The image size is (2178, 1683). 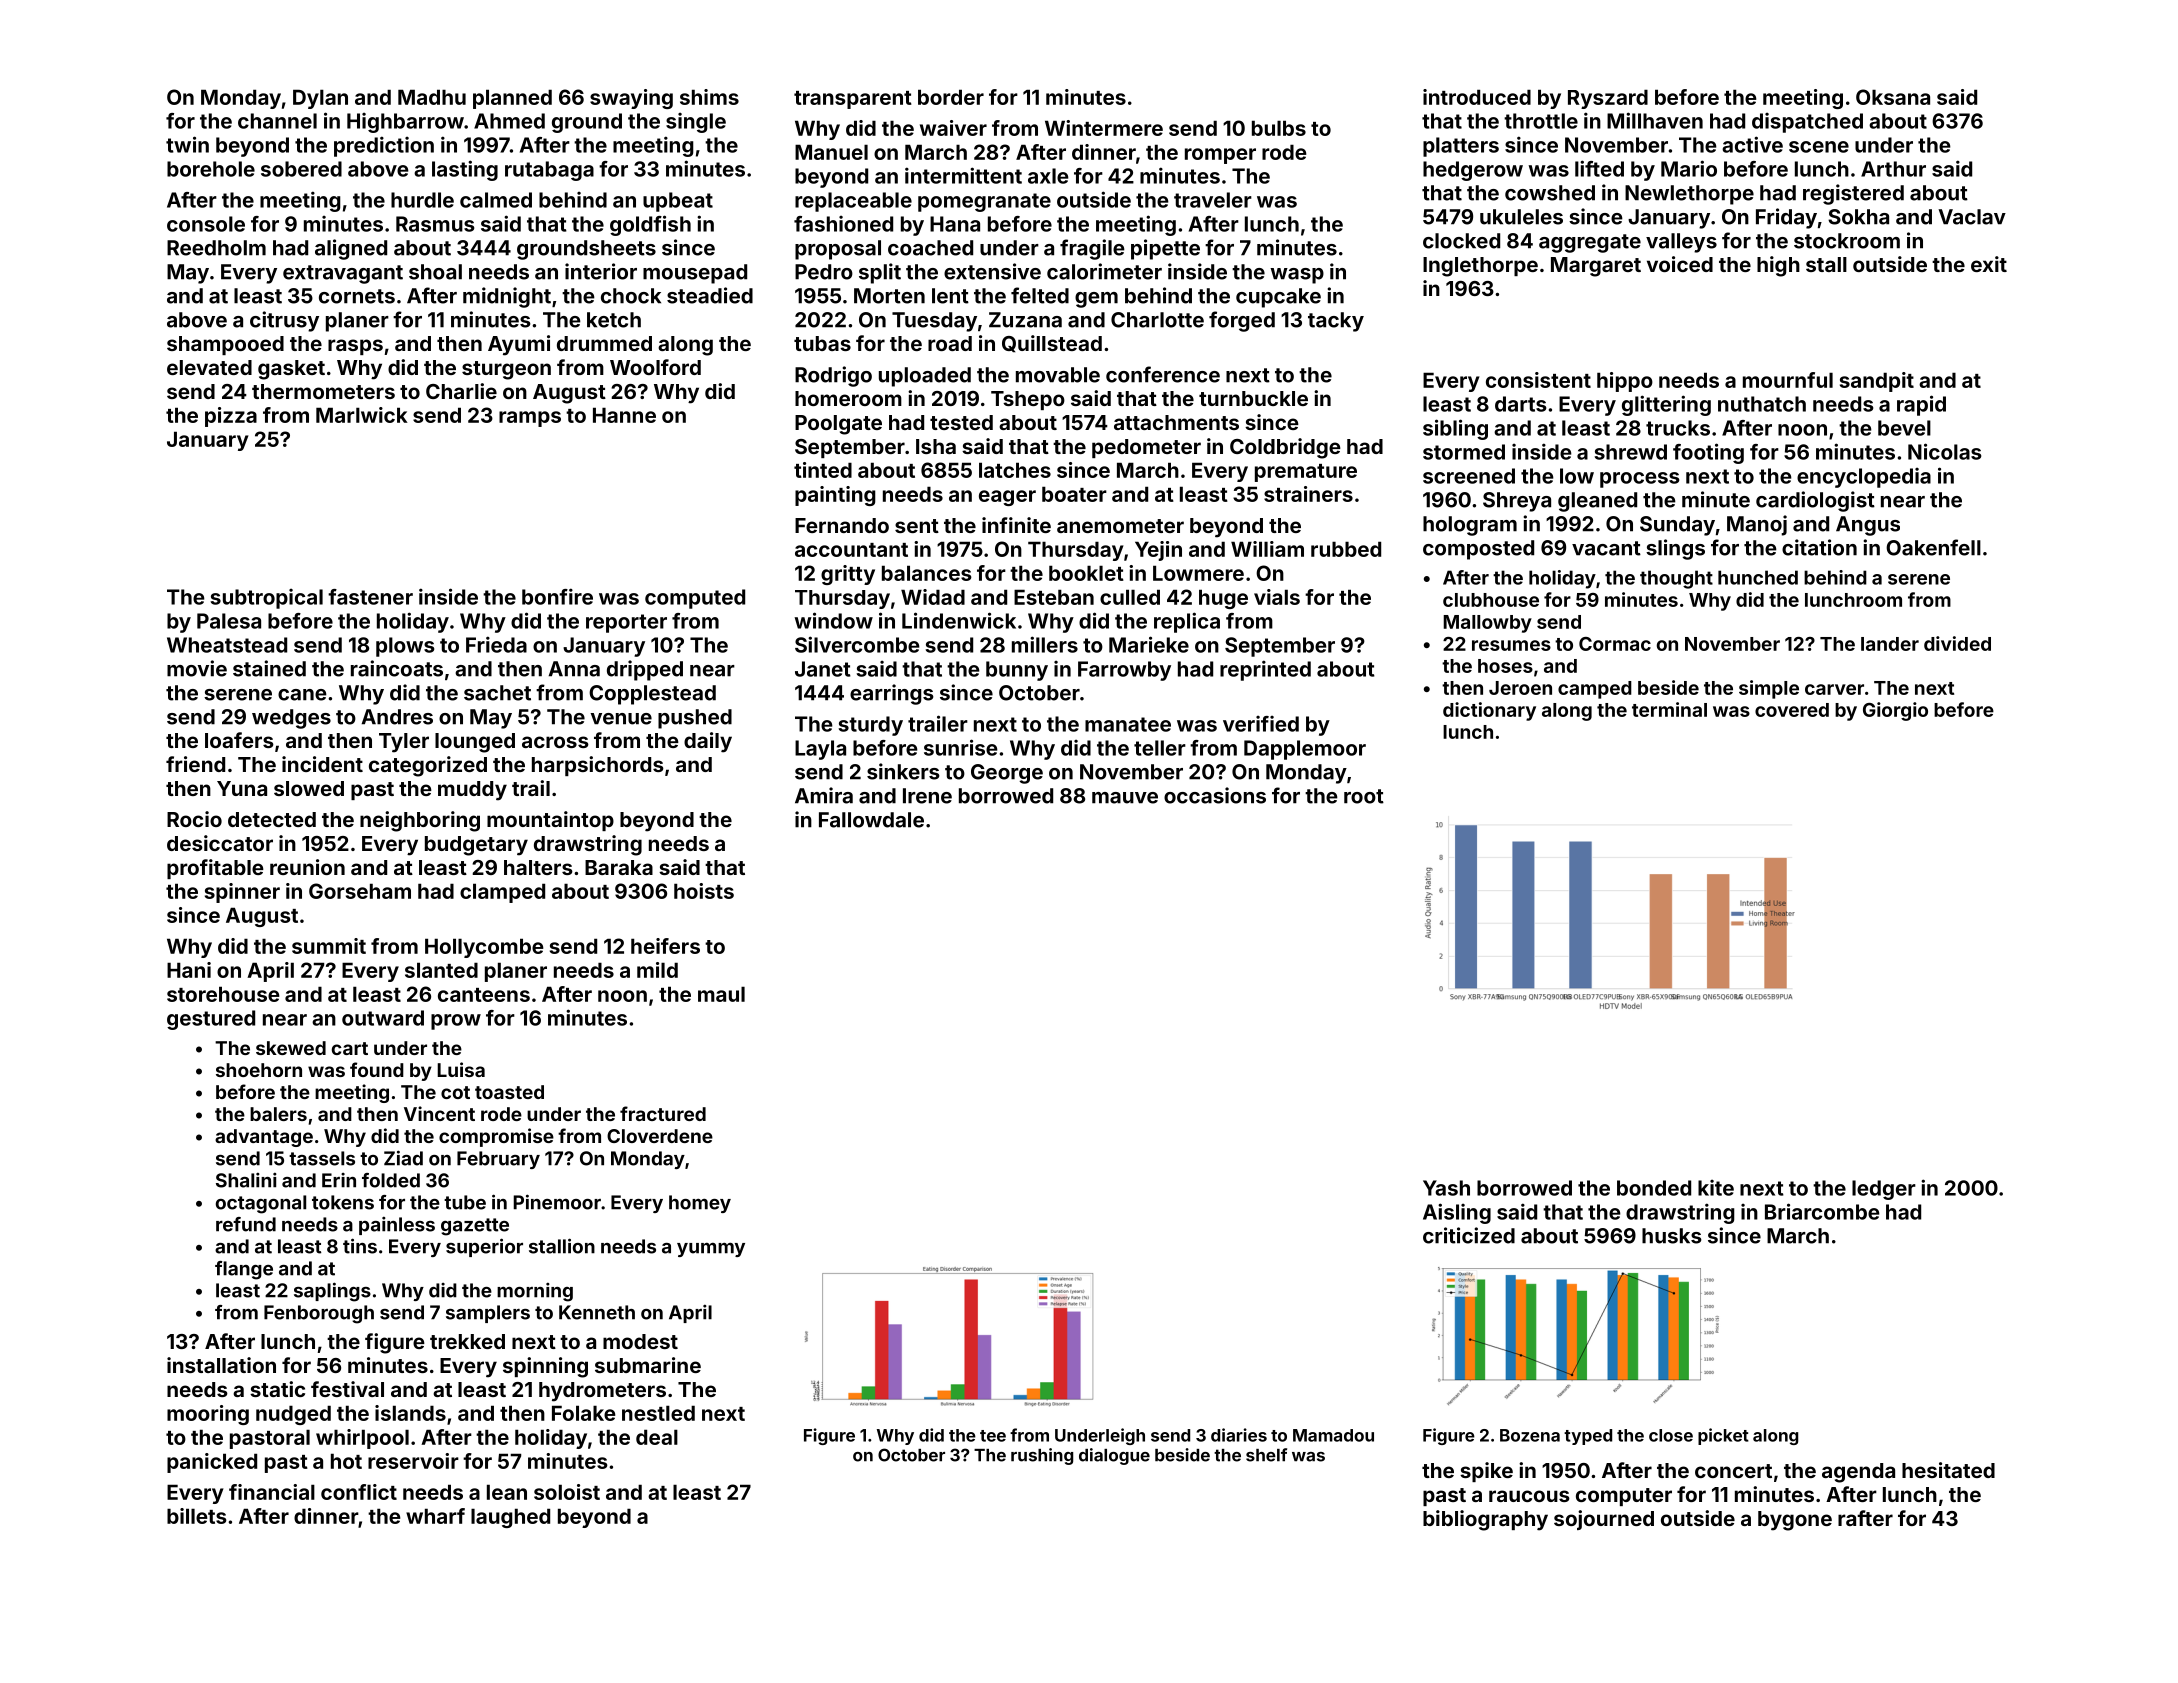 What do you see at coordinates (1297, 276) in the document?
I see `wasp` at bounding box center [1297, 276].
